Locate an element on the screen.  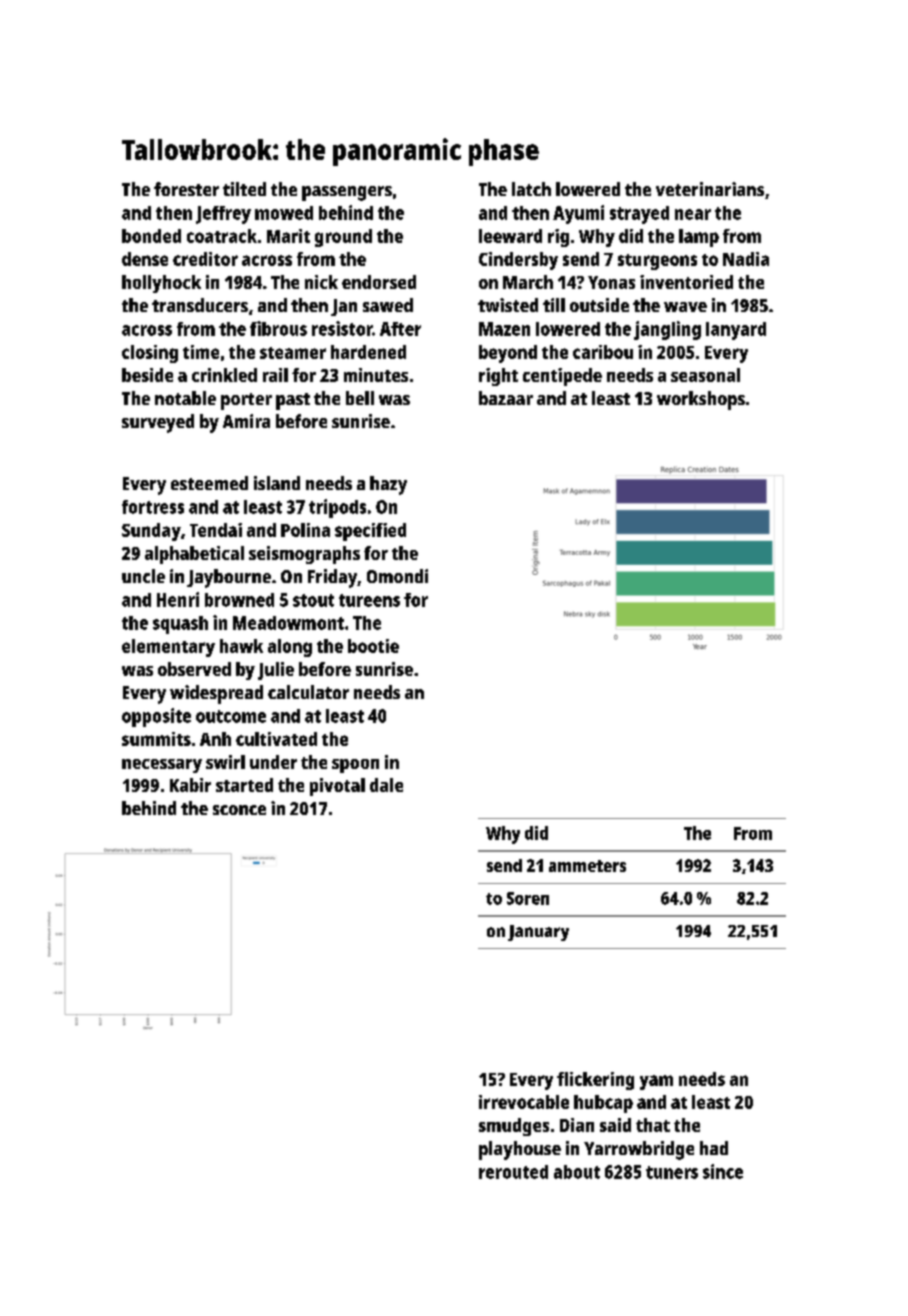
lanyard is located at coordinates (736, 331).
